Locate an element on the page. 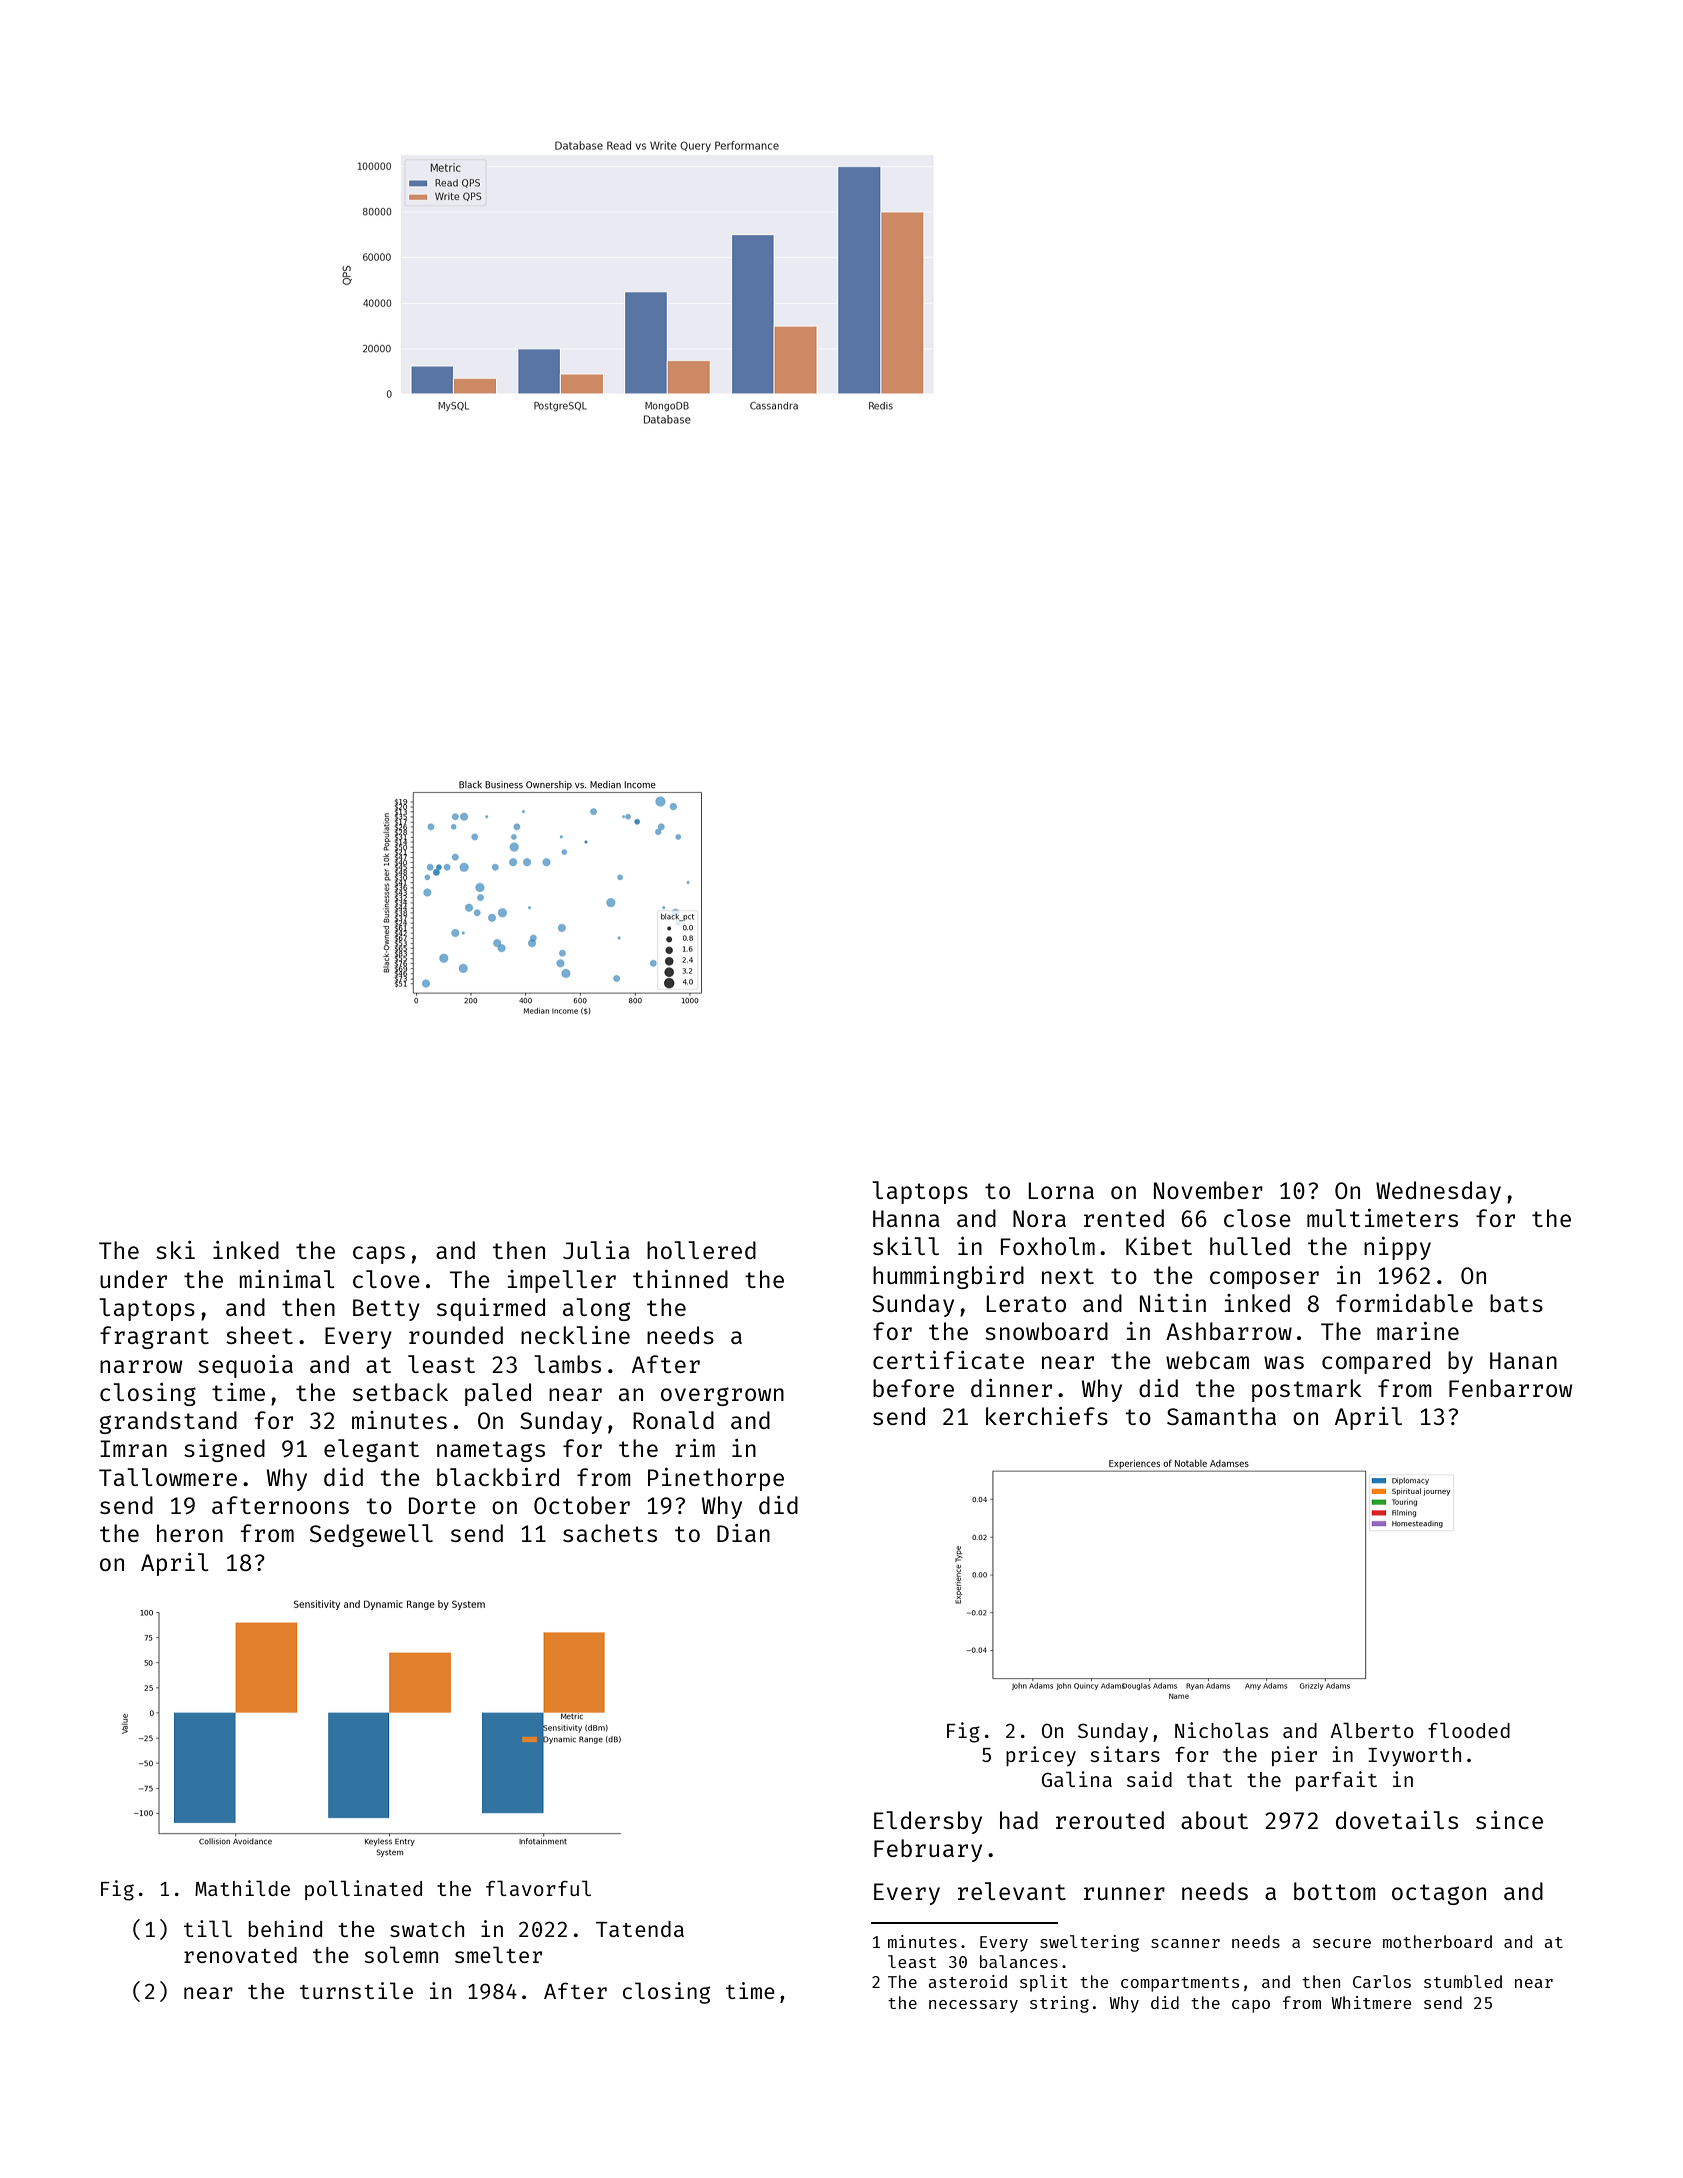  Fenbarrow is located at coordinates (1510, 1388).
